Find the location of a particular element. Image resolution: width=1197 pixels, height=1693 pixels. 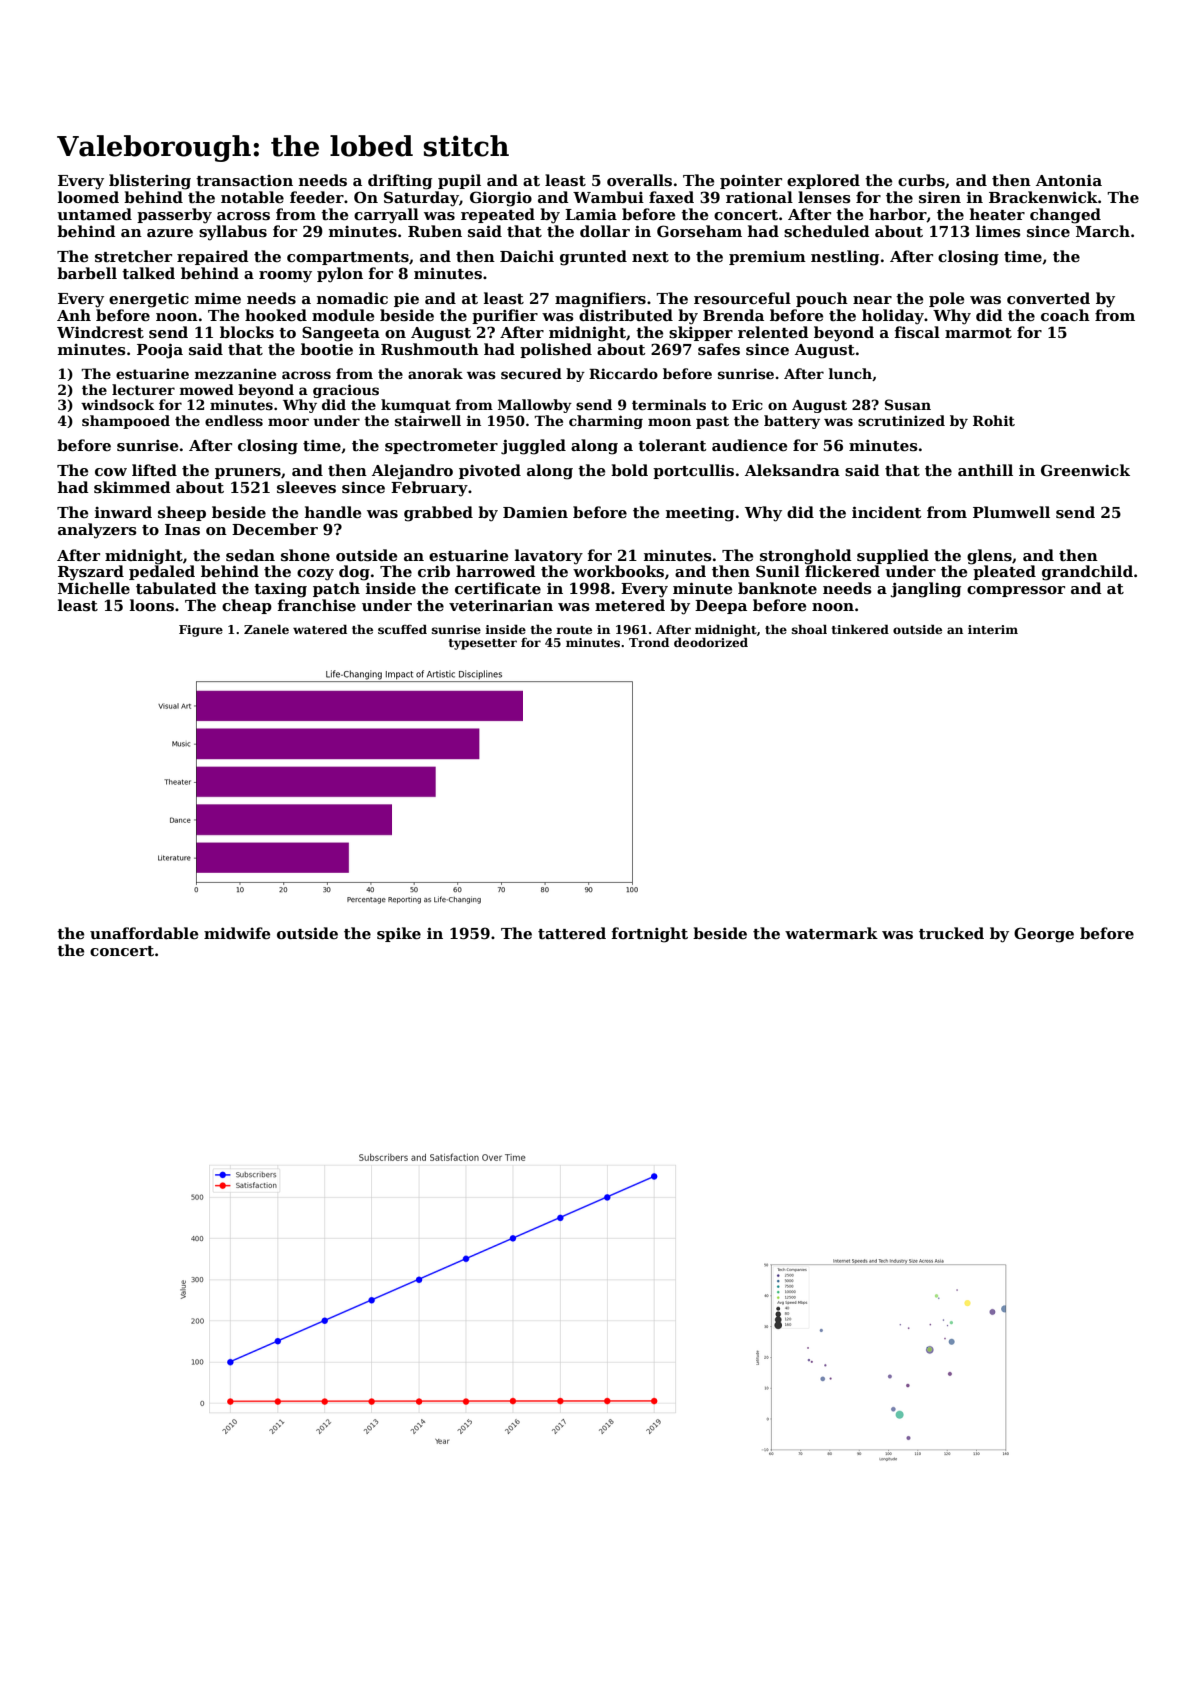

deodorized is located at coordinates (711, 642).
